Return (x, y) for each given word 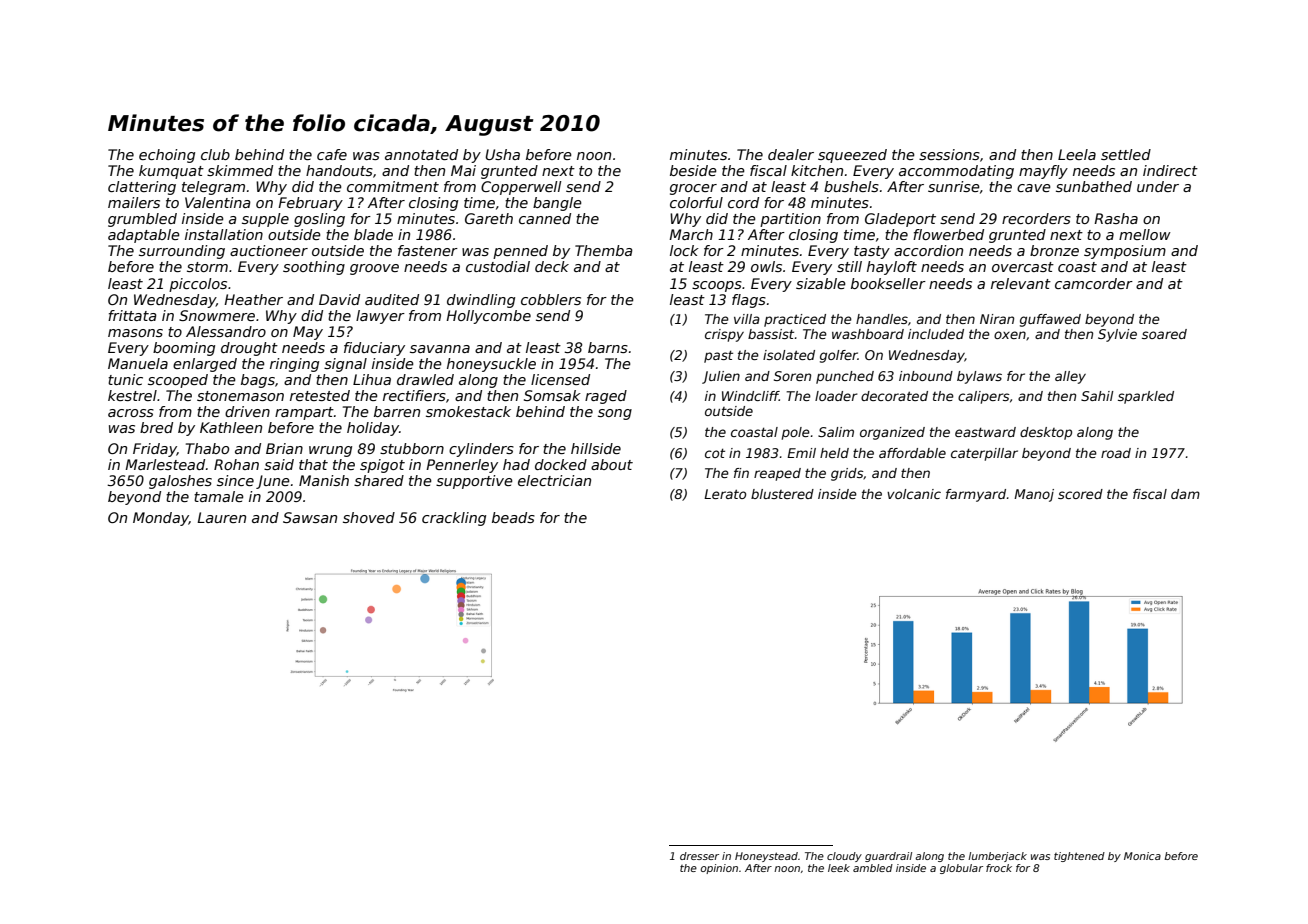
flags (749, 301)
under (1158, 186)
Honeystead (766, 857)
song (615, 414)
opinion (719, 869)
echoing (167, 156)
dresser (699, 856)
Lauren (221, 517)
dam (1185, 494)
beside (693, 170)
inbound (926, 376)
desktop (1046, 433)
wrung (330, 451)
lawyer (380, 317)
